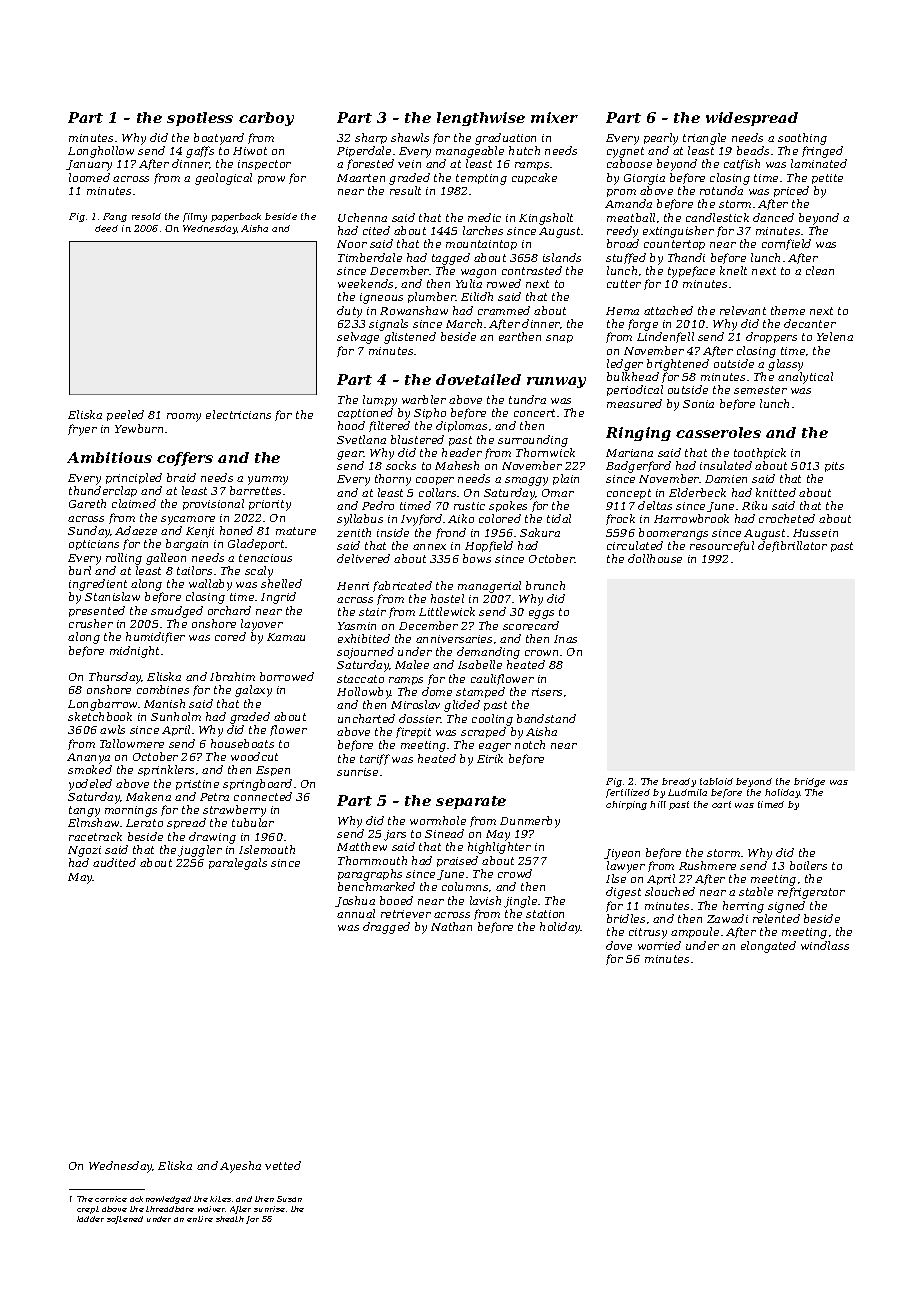  What do you see at coordinates (236, 530) in the image?
I see `honed` at bounding box center [236, 530].
